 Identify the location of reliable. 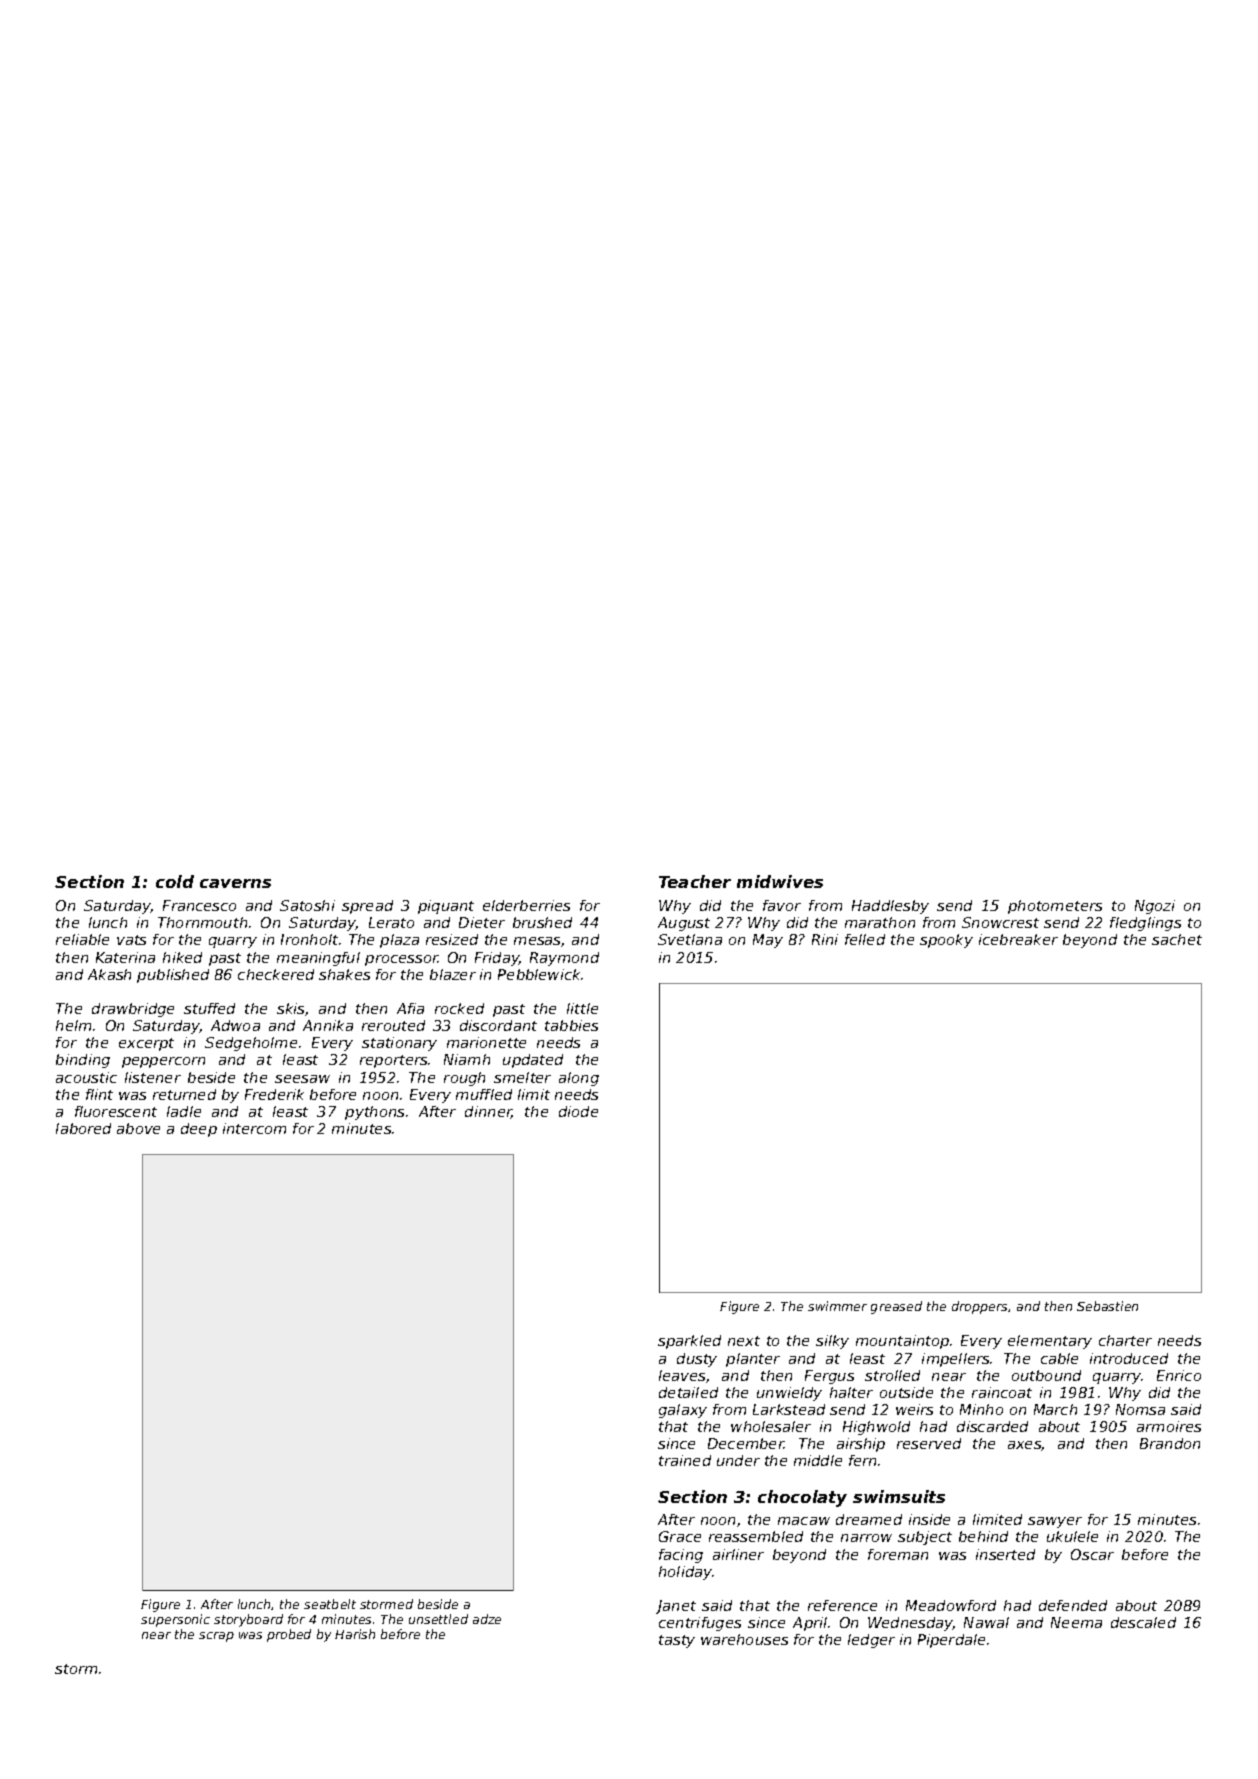
(82, 939).
